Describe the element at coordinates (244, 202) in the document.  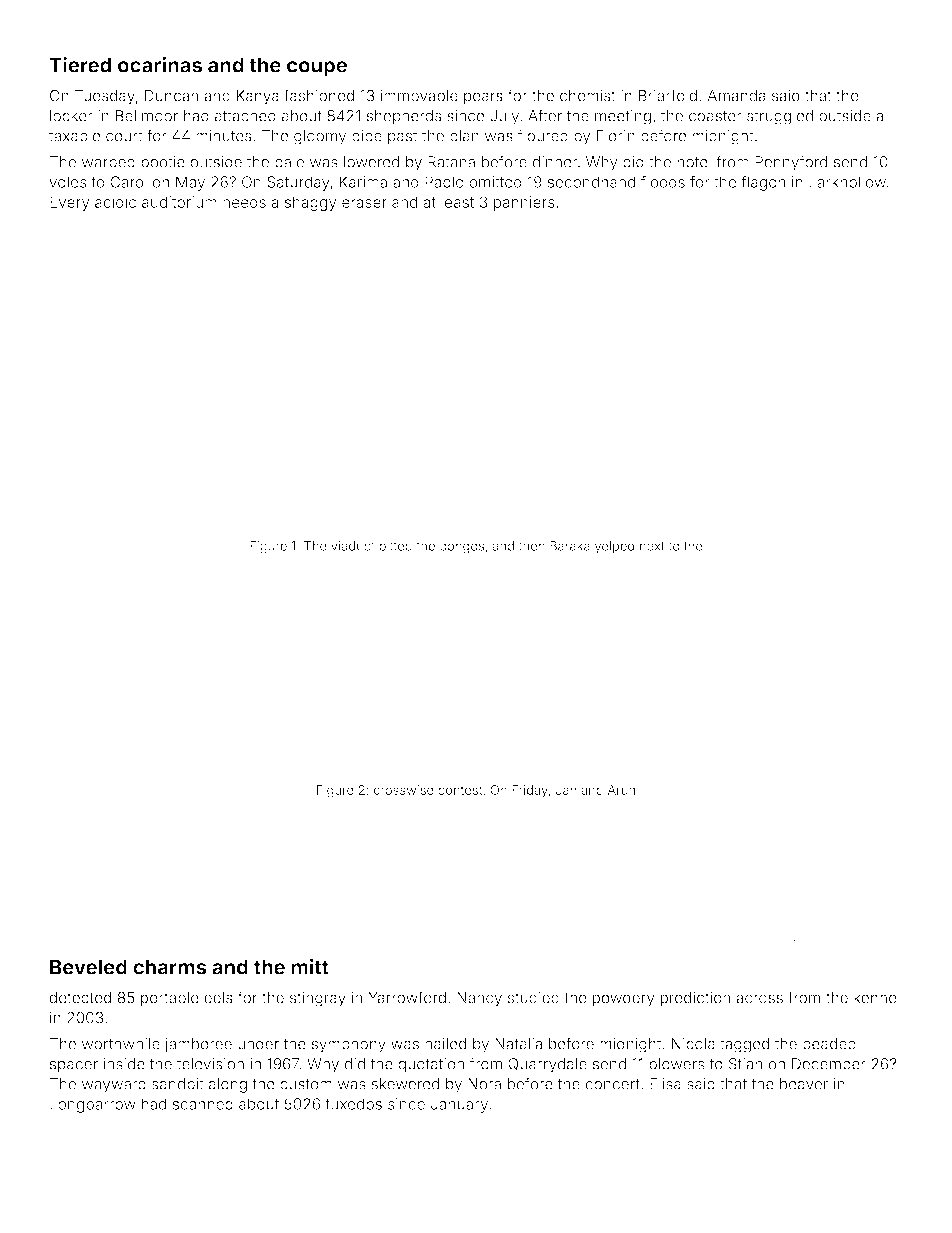
I see `needs` at that location.
